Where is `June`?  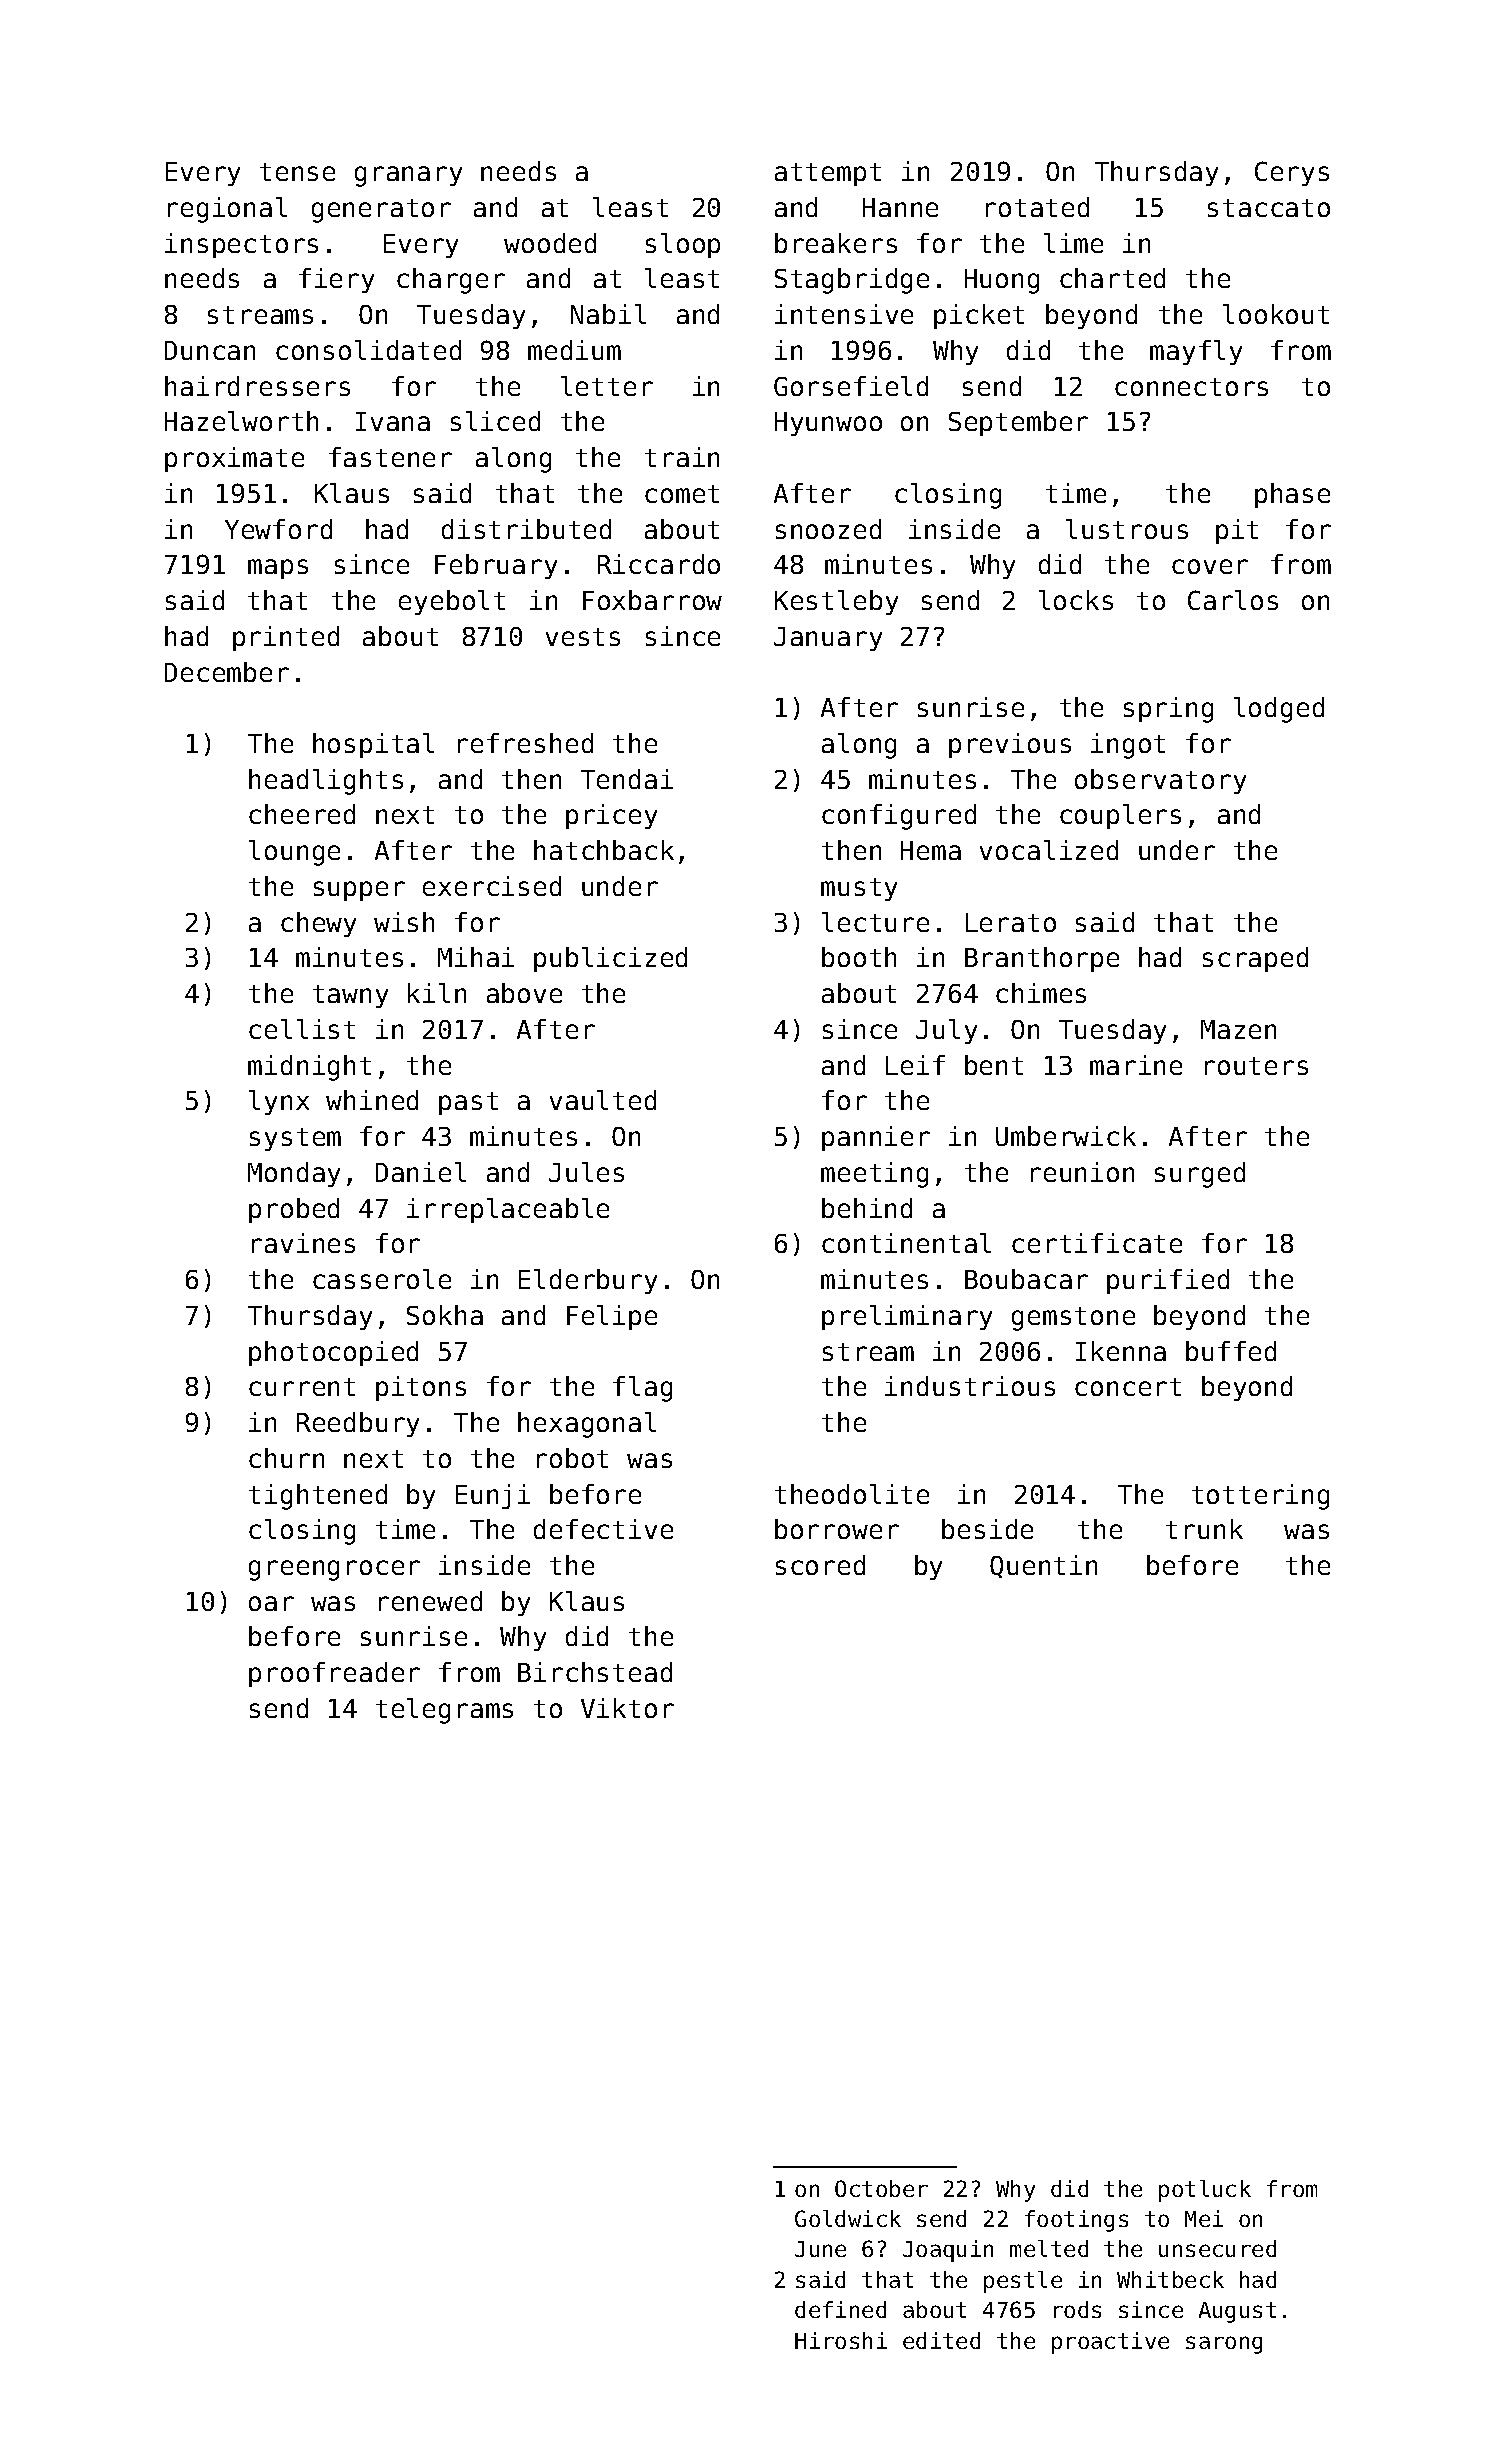 June is located at coordinates (820, 2249).
